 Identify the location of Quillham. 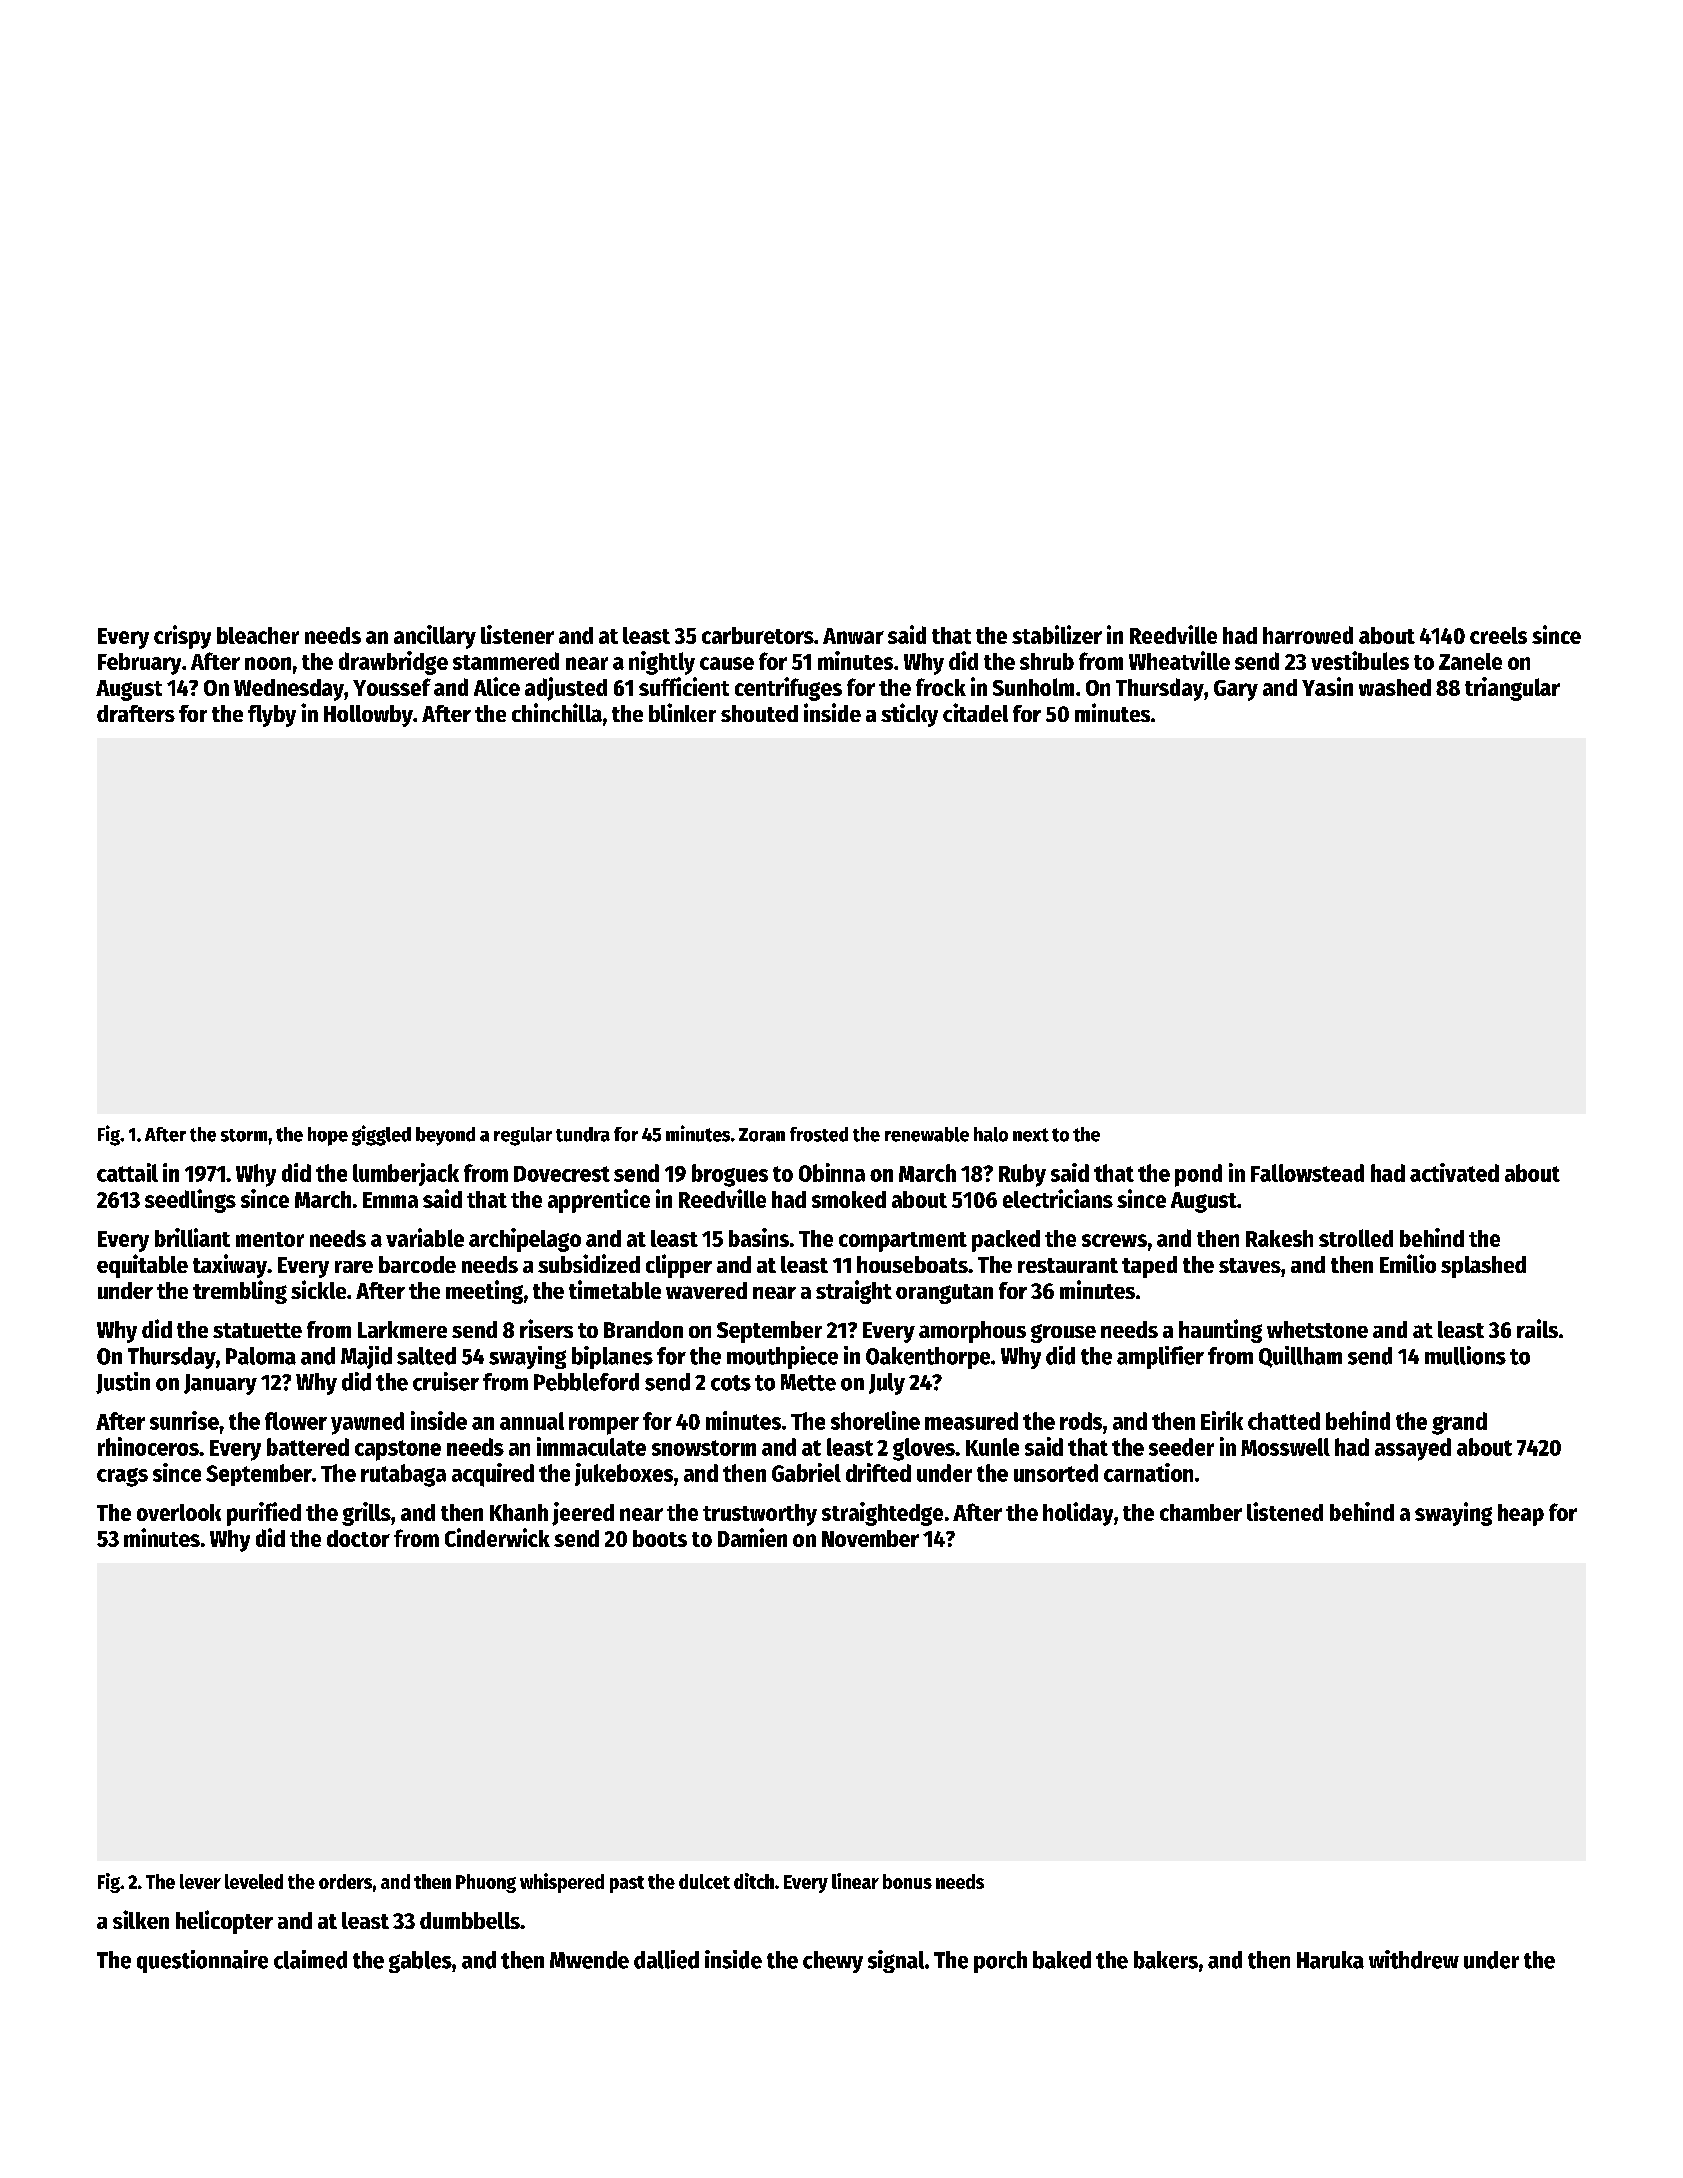
(1300, 1357).
